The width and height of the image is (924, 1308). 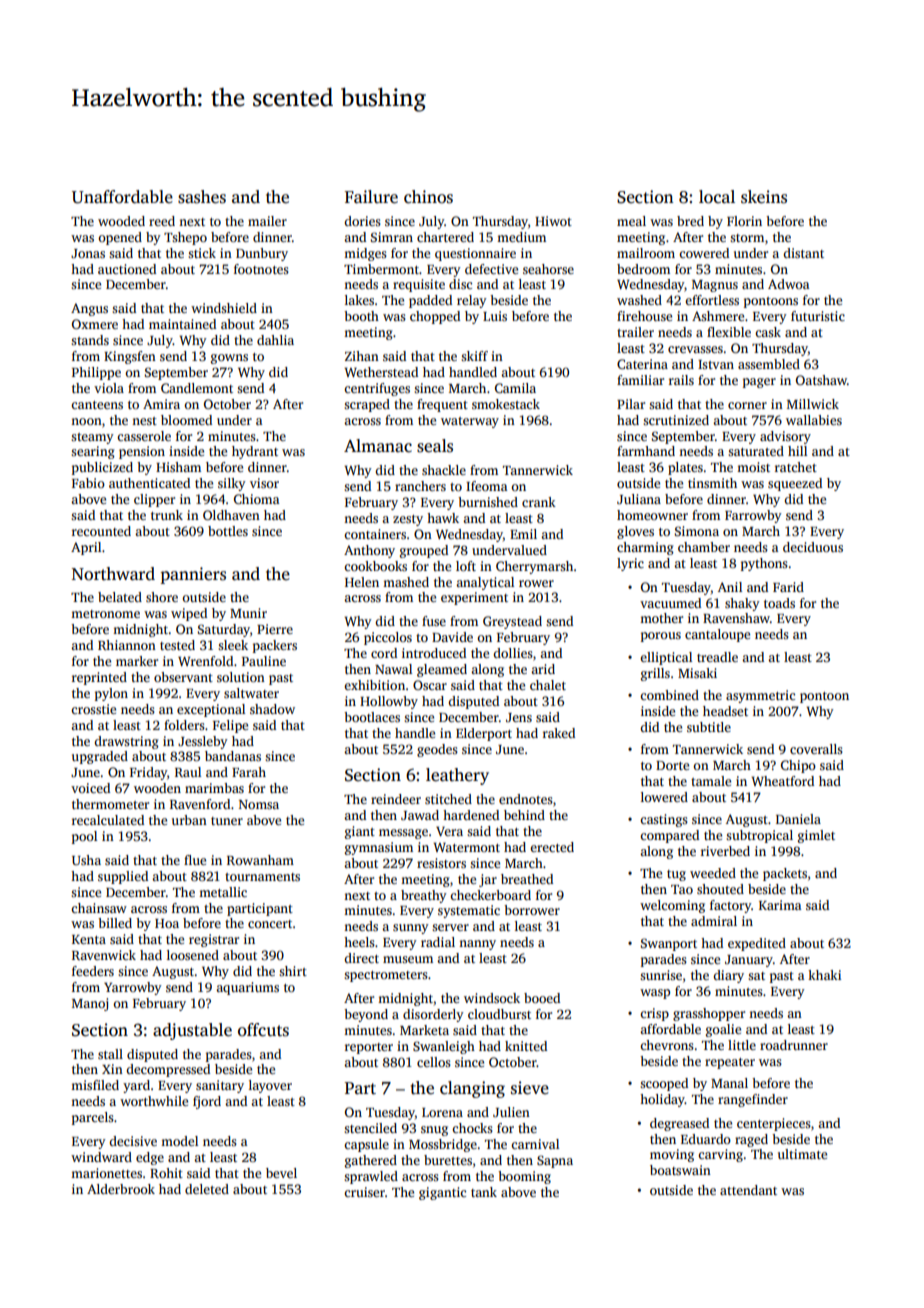 I want to click on sashes, so click(x=202, y=197).
